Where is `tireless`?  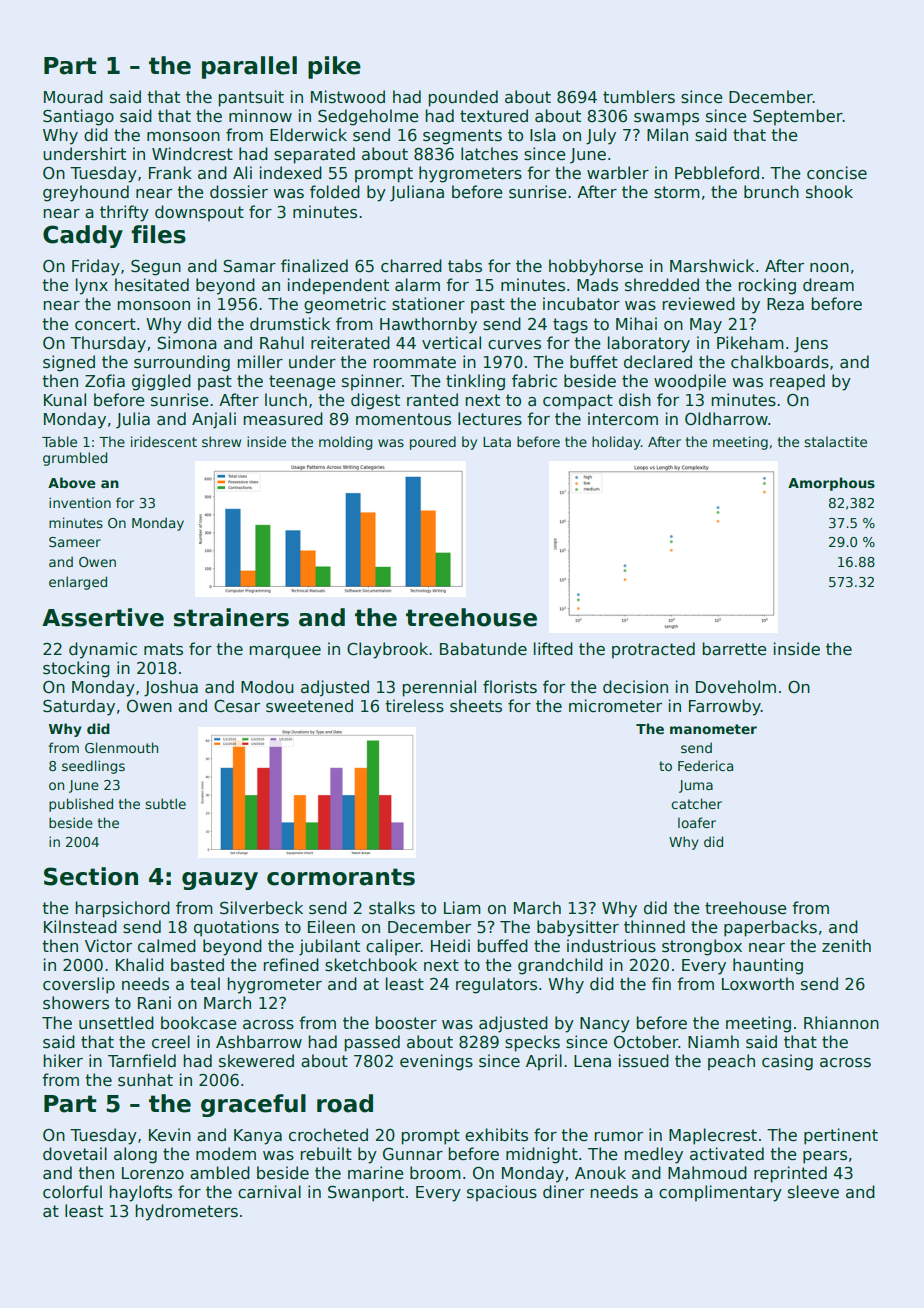
tireless is located at coordinates (414, 706).
